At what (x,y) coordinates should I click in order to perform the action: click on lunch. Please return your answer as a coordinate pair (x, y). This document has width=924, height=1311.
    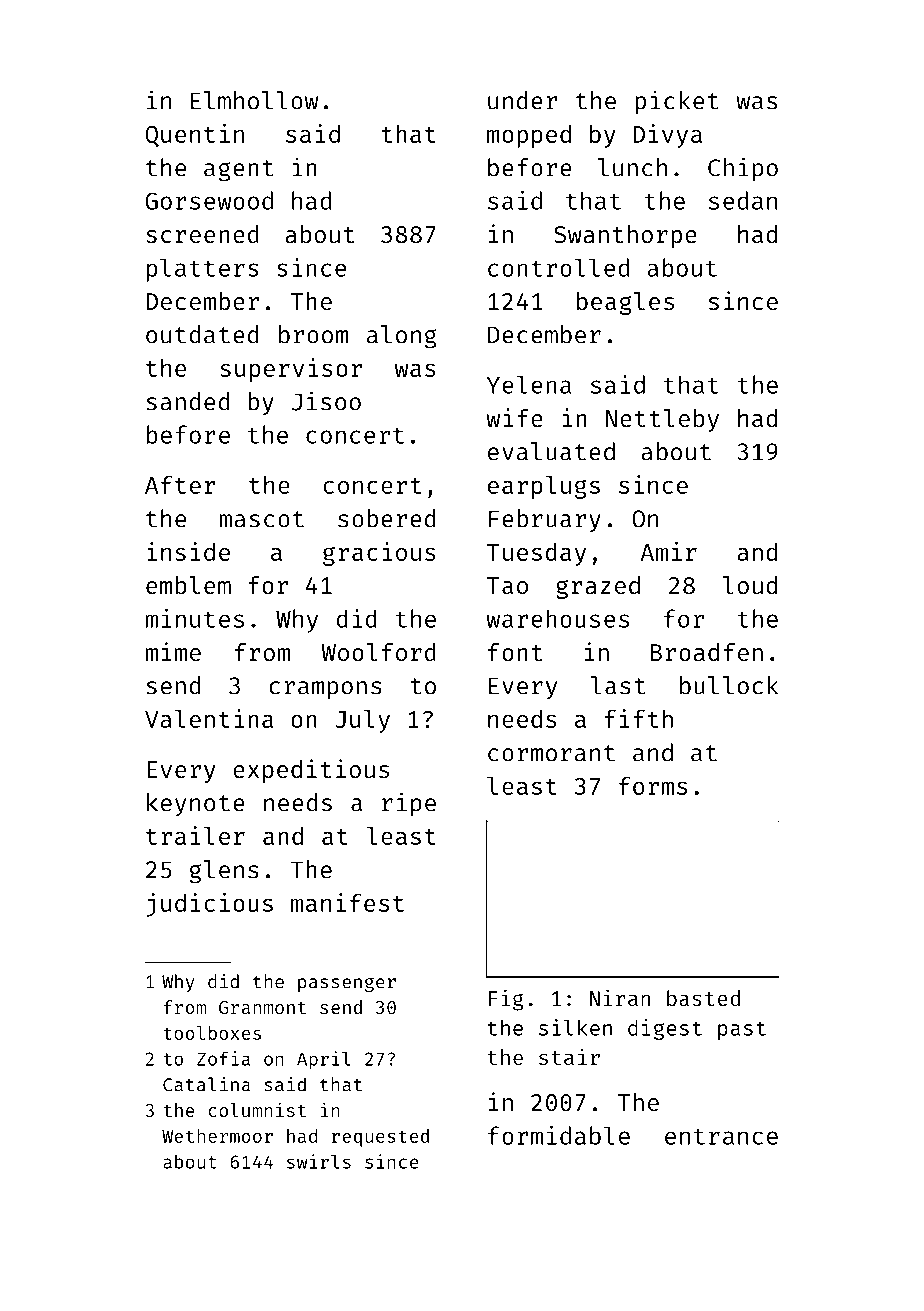
    Looking at the image, I should click on (632, 167).
